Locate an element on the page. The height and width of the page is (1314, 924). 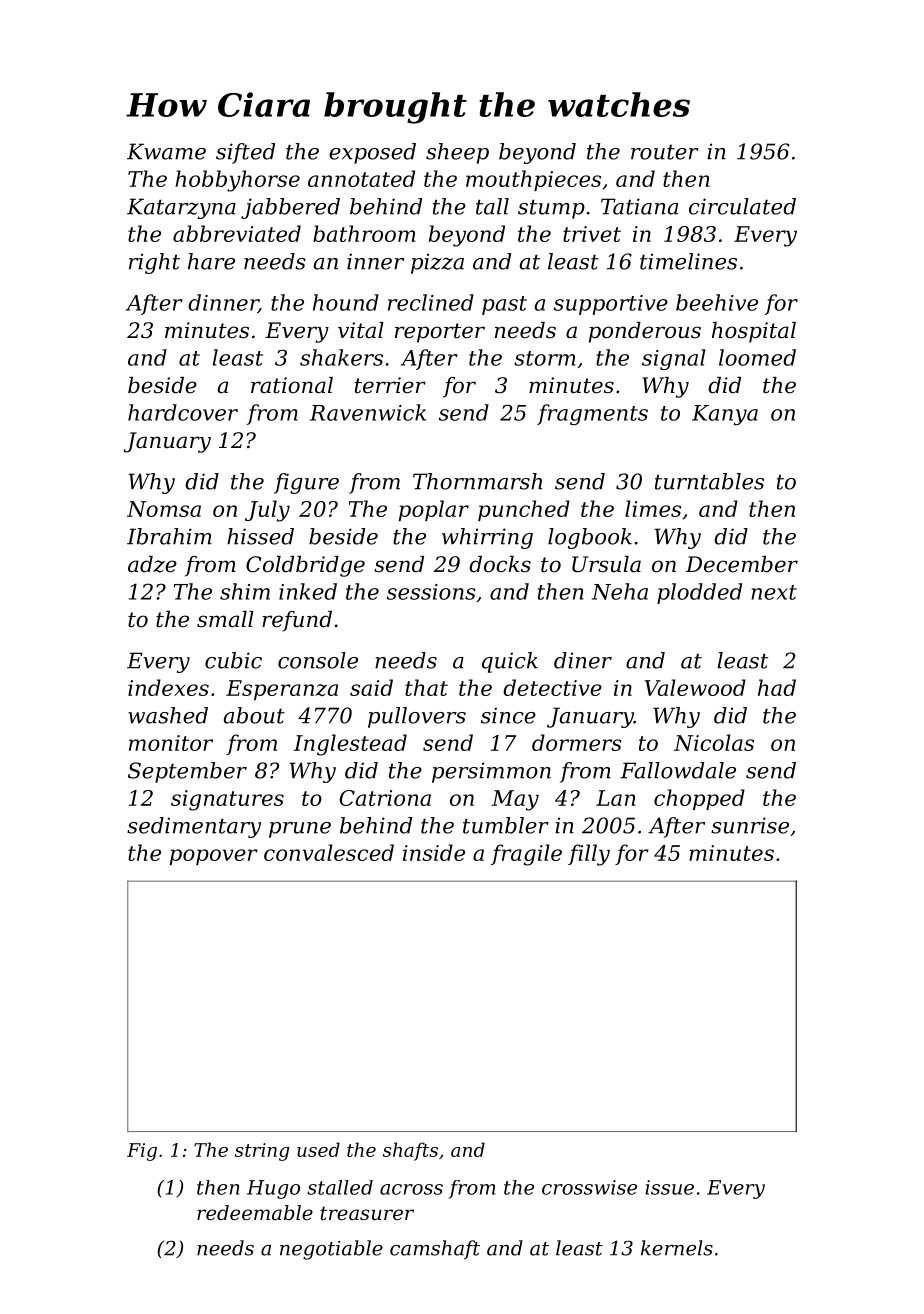
shim is located at coordinates (245, 591).
